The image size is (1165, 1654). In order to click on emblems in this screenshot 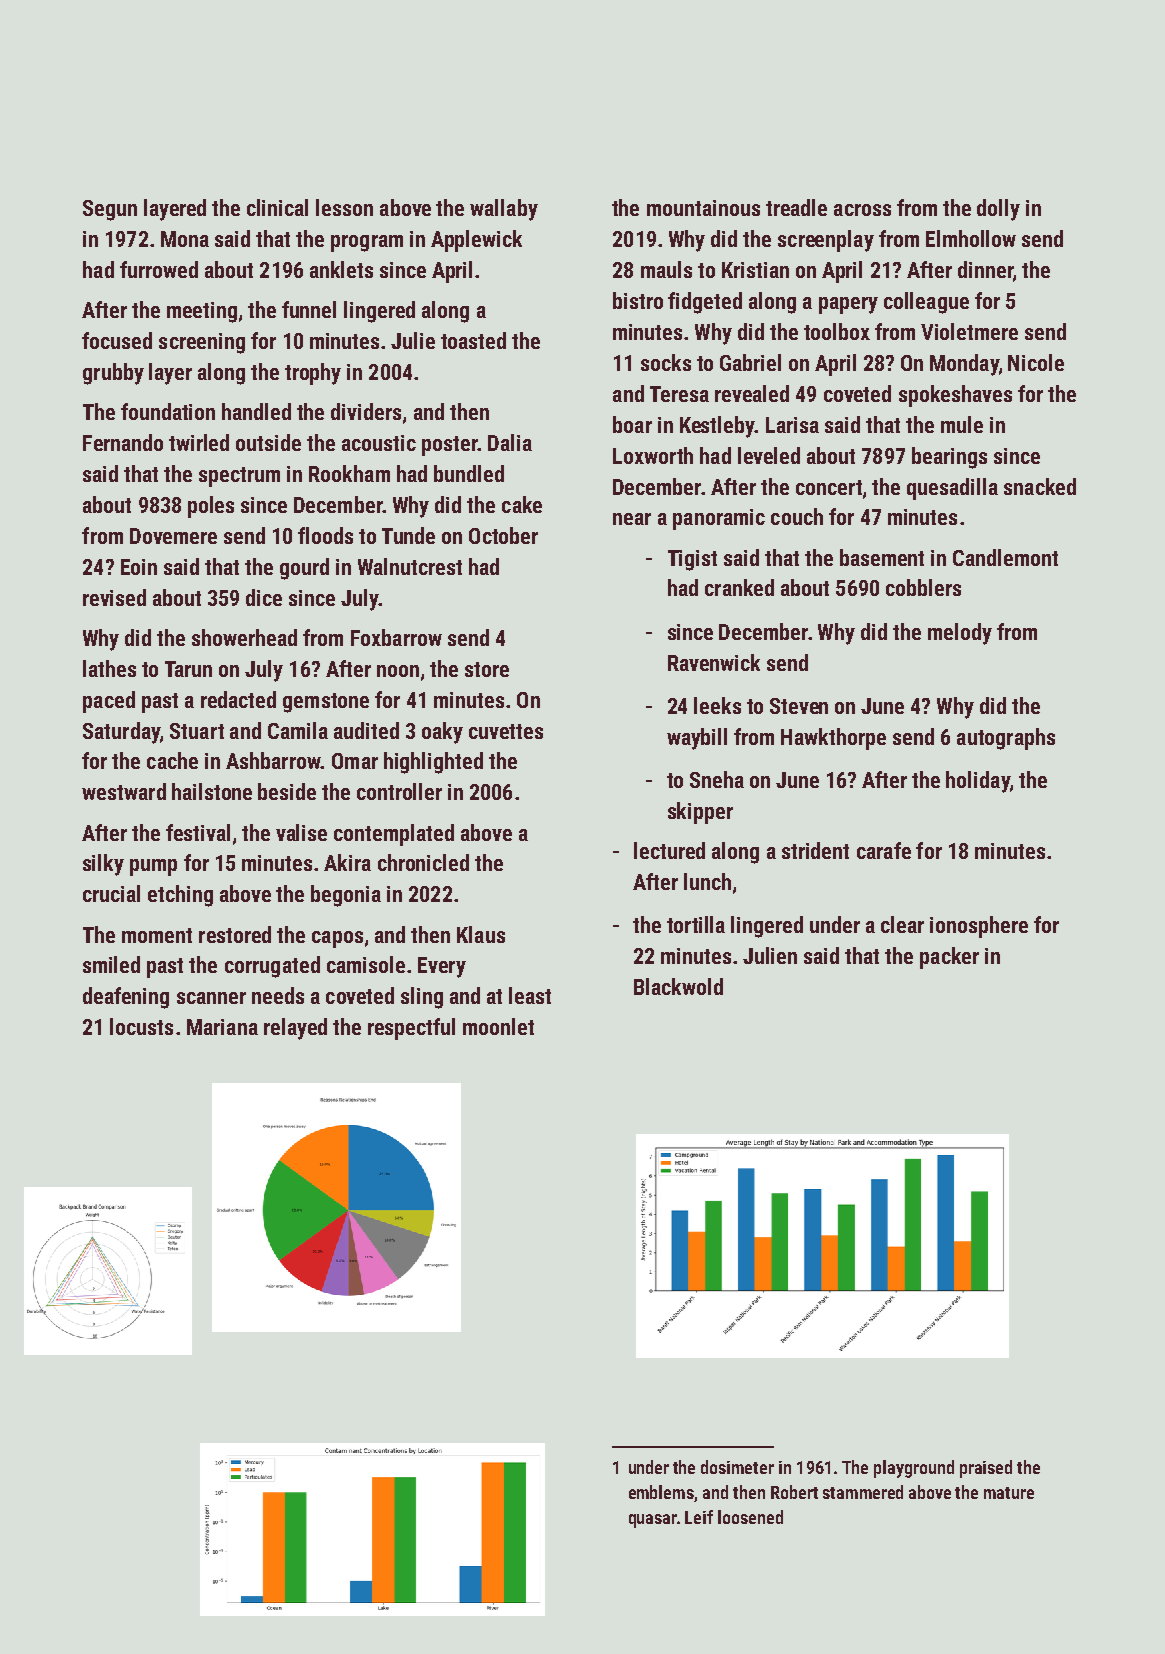, I will do `click(661, 1492)`.
